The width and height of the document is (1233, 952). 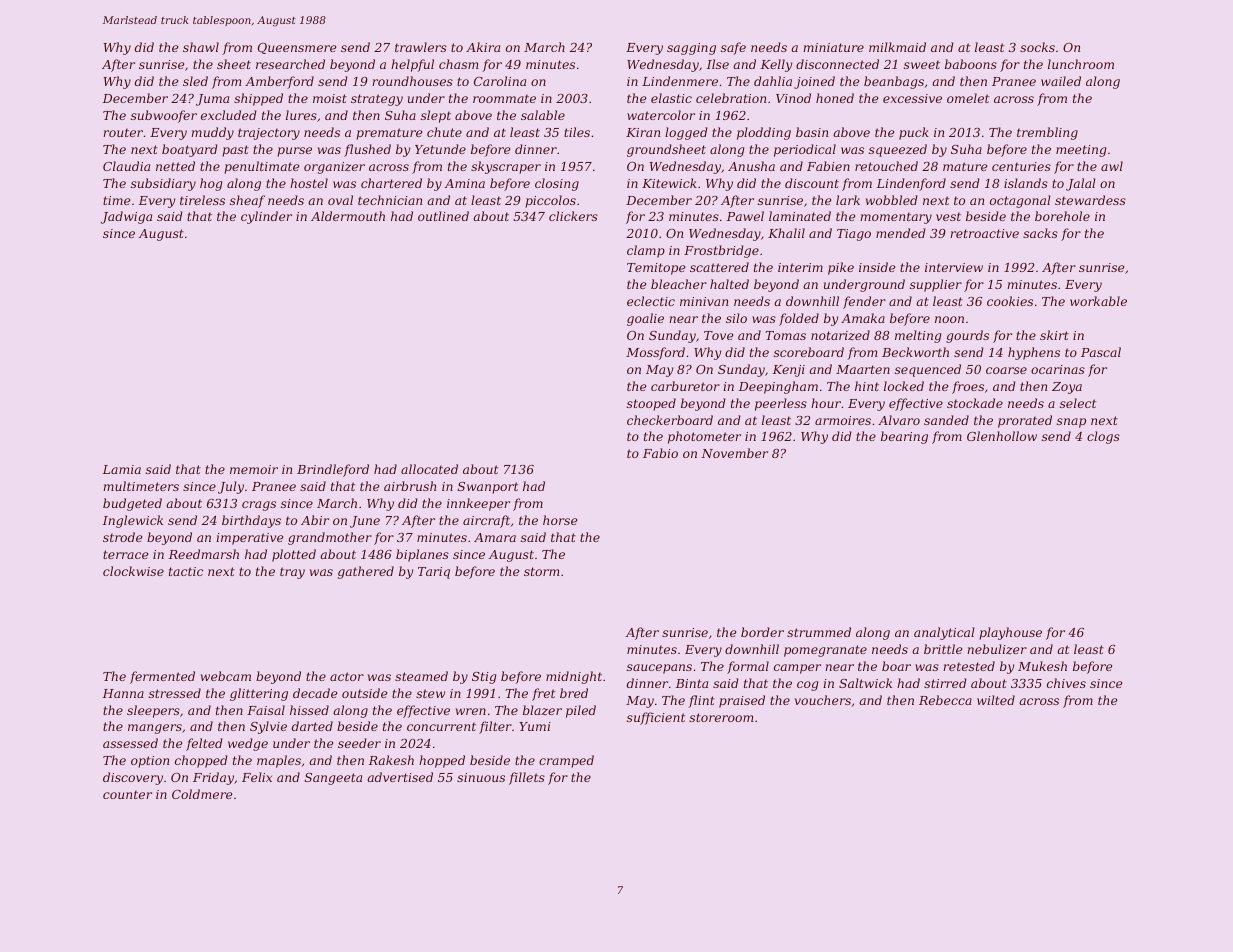 I want to click on organizer, so click(x=334, y=168).
